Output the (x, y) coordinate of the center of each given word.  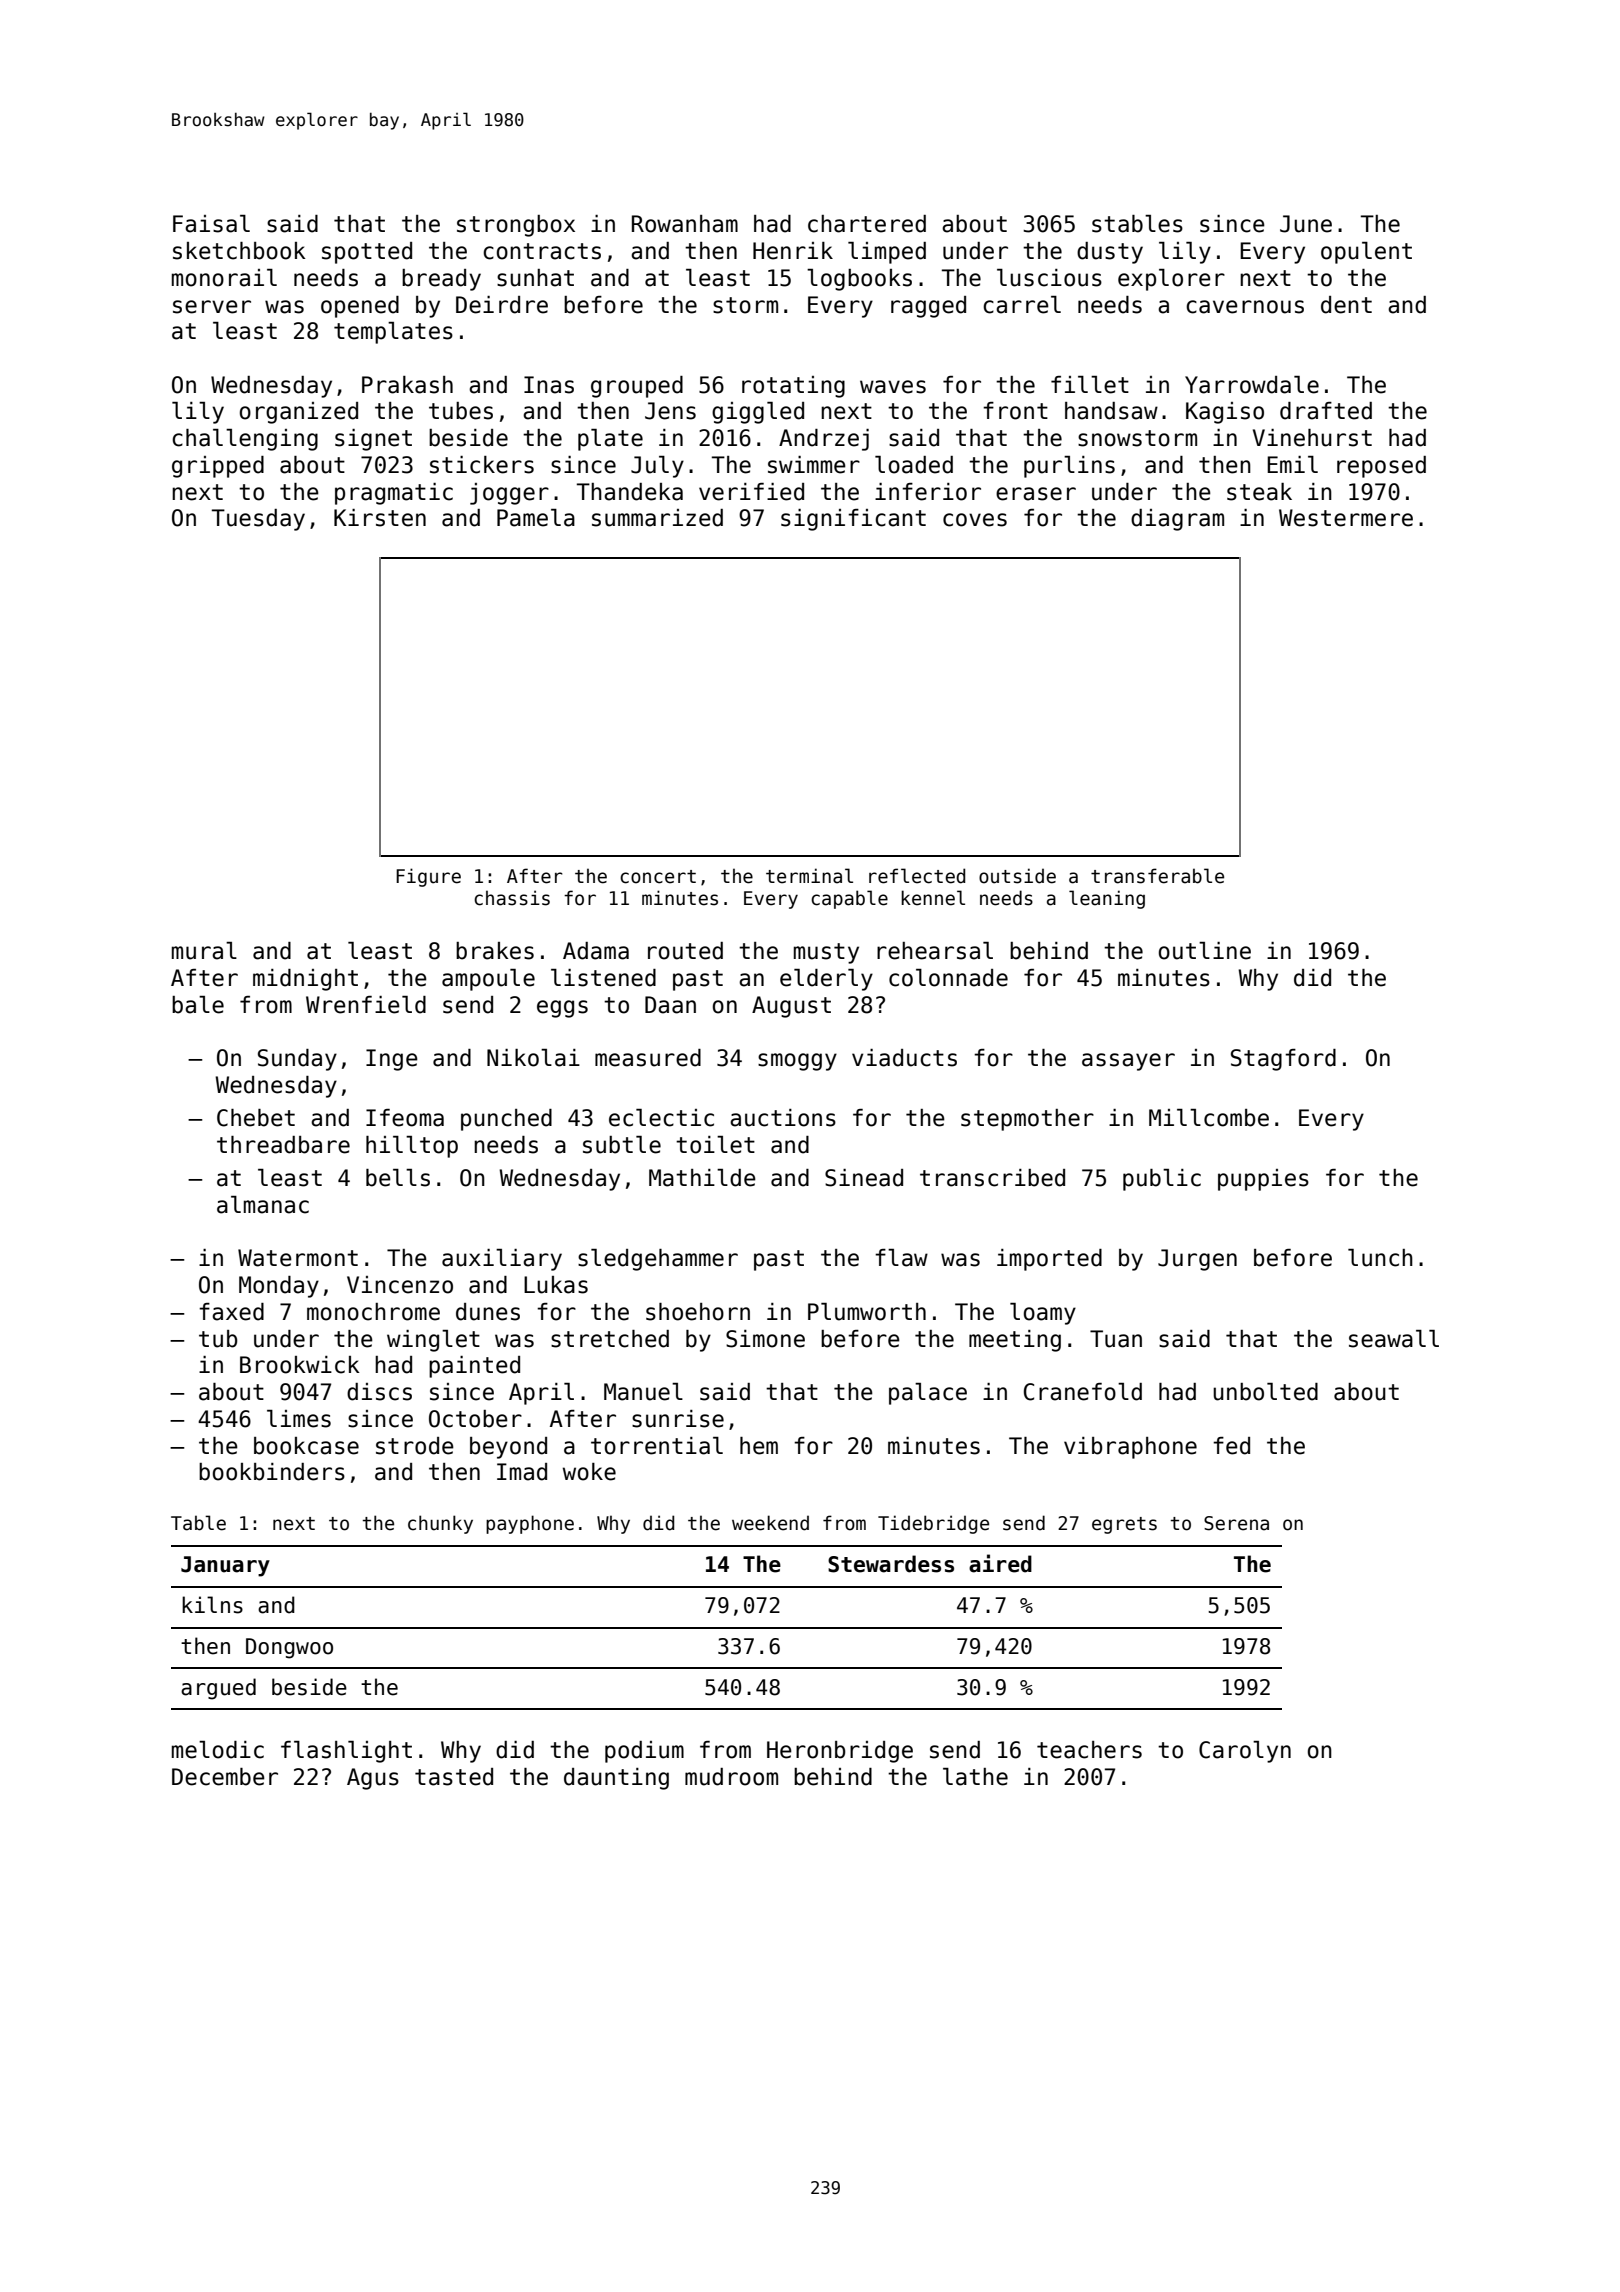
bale (198, 1005)
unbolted (1265, 1392)
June (1306, 224)
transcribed (992, 1178)
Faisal (211, 224)
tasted (454, 1777)
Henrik (793, 251)
